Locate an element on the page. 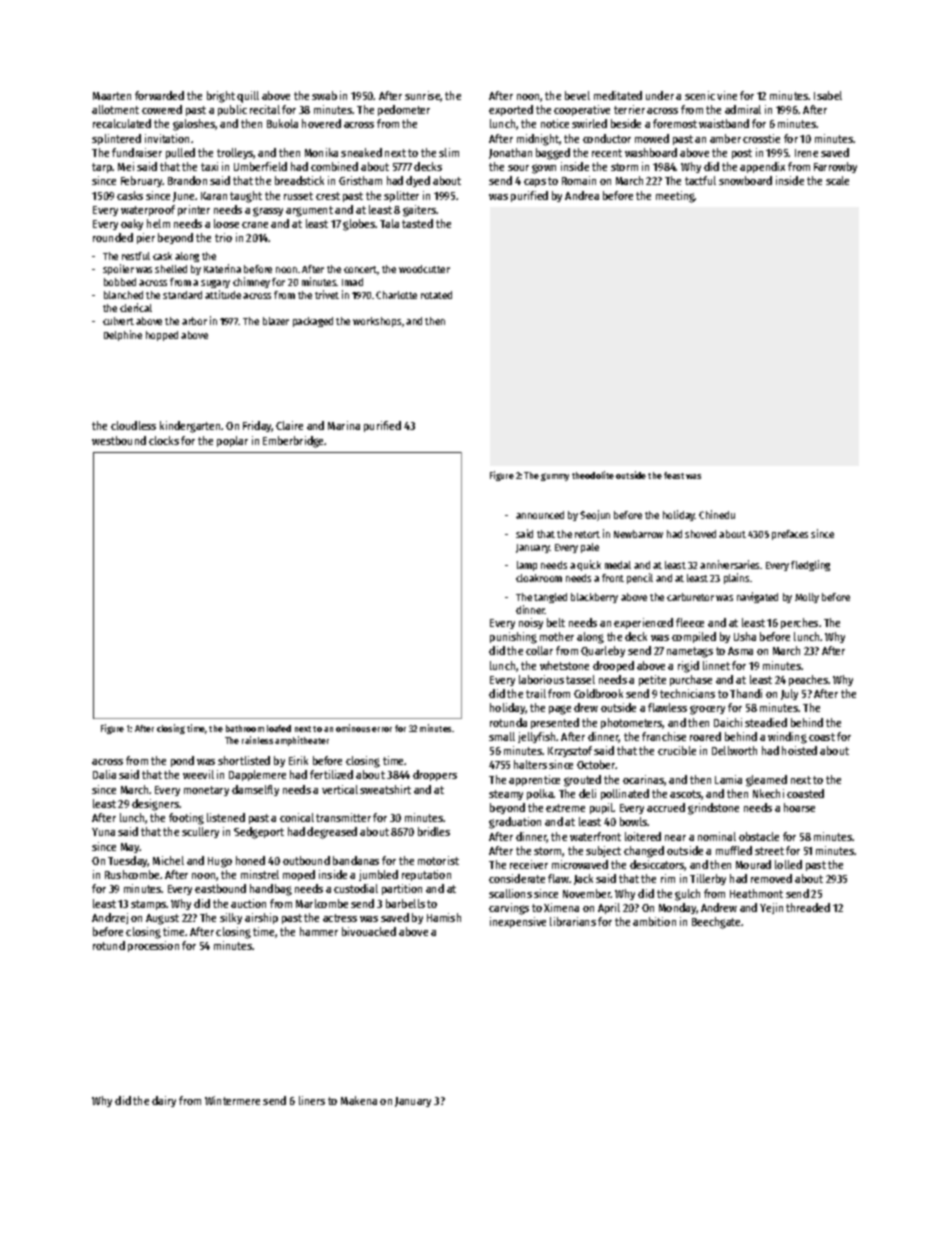 This document has width=952, height=1233. graduation is located at coordinates (515, 823).
